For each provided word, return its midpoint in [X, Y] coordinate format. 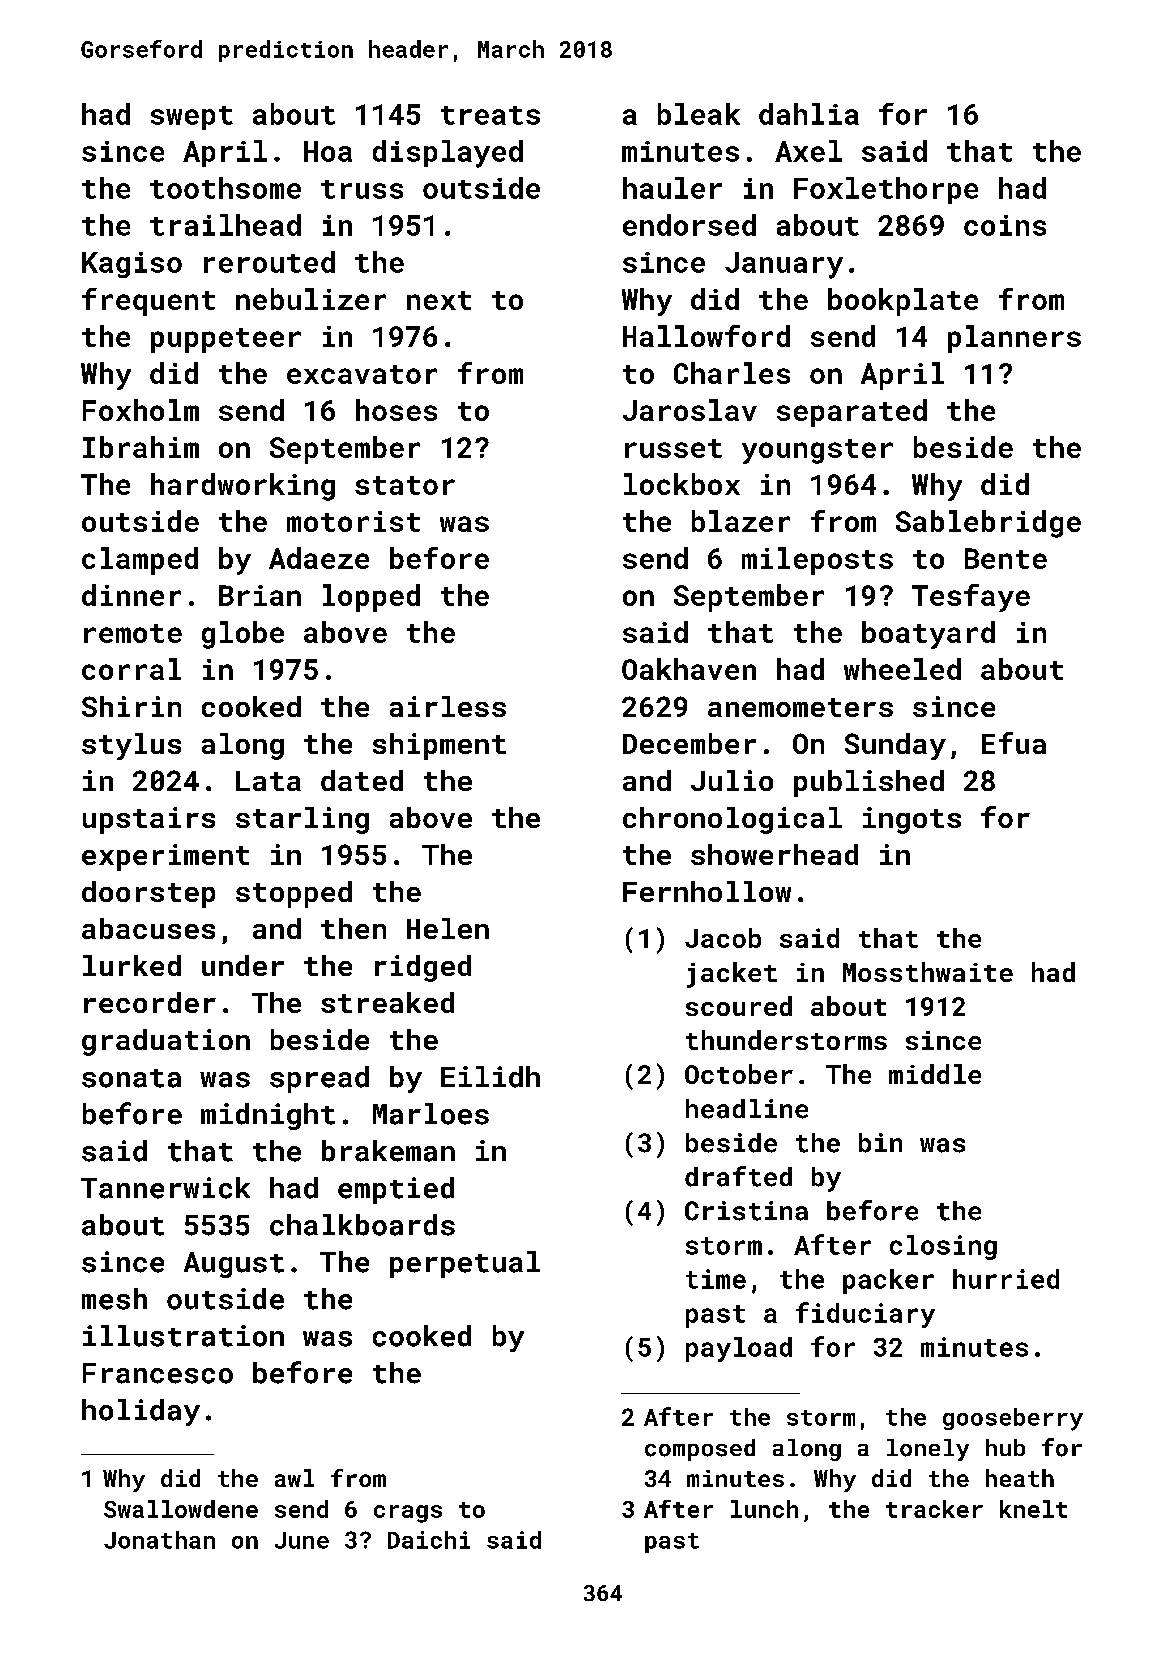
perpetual [465, 1264]
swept [192, 118]
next [439, 300]
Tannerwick [165, 1188]
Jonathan [159, 1540]
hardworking [243, 487]
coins [1005, 225]
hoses [396, 410]
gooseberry [1013, 1419]
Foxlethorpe [886, 190]
